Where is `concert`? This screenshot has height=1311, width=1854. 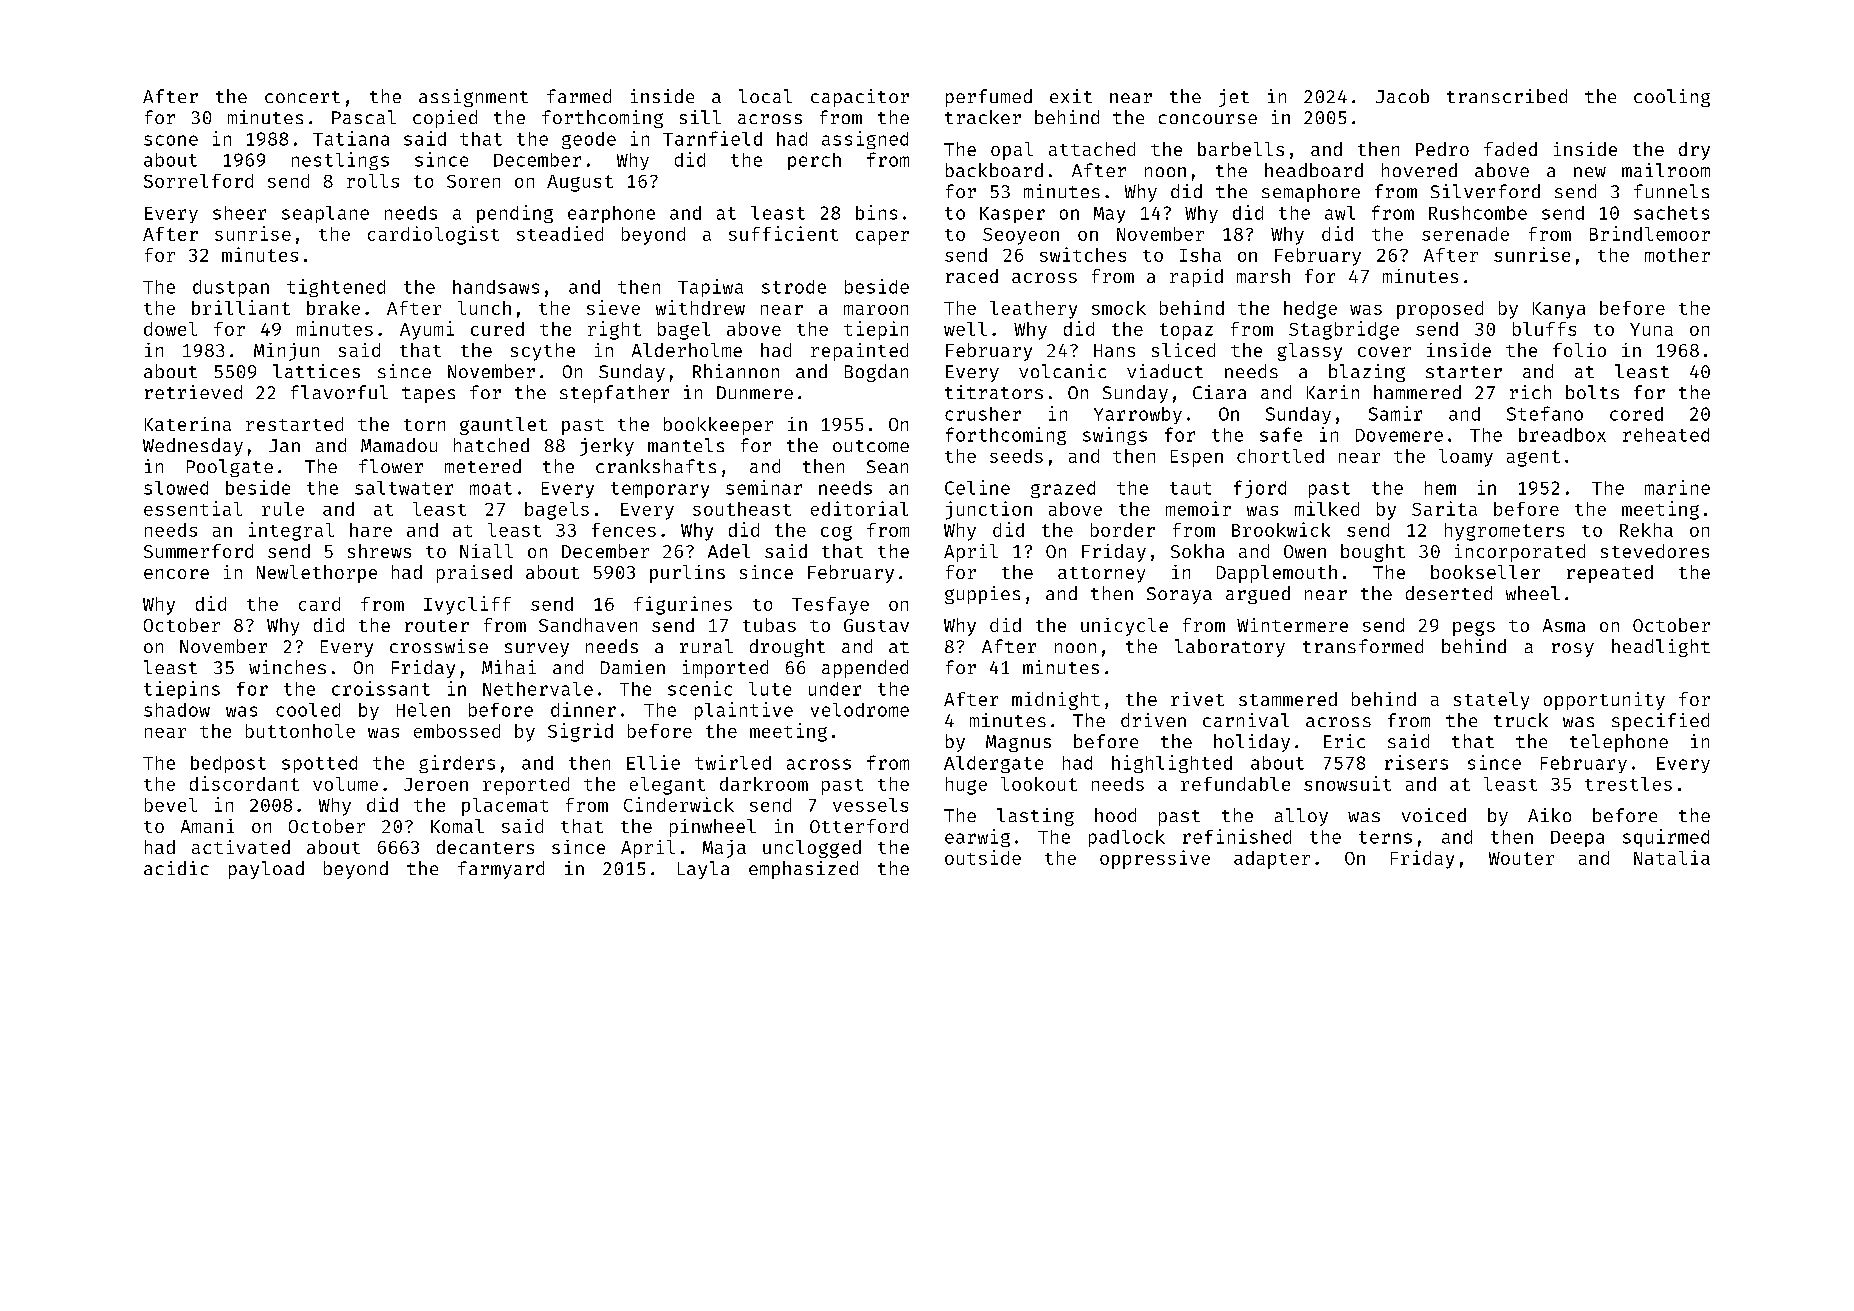
concert is located at coordinates (302, 97).
